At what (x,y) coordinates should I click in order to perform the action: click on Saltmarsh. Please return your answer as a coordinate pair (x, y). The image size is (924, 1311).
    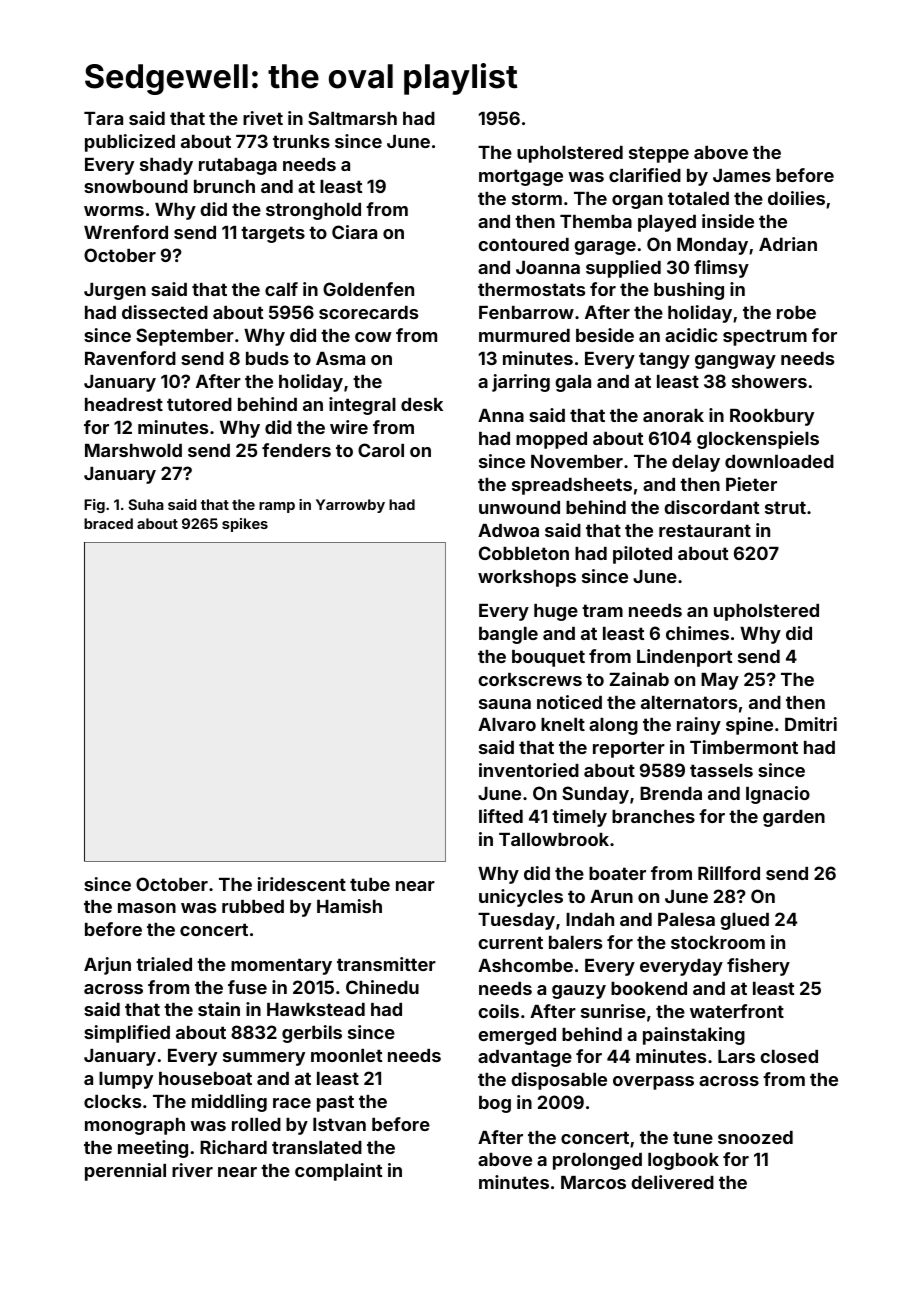
    Looking at the image, I should click on (352, 118).
